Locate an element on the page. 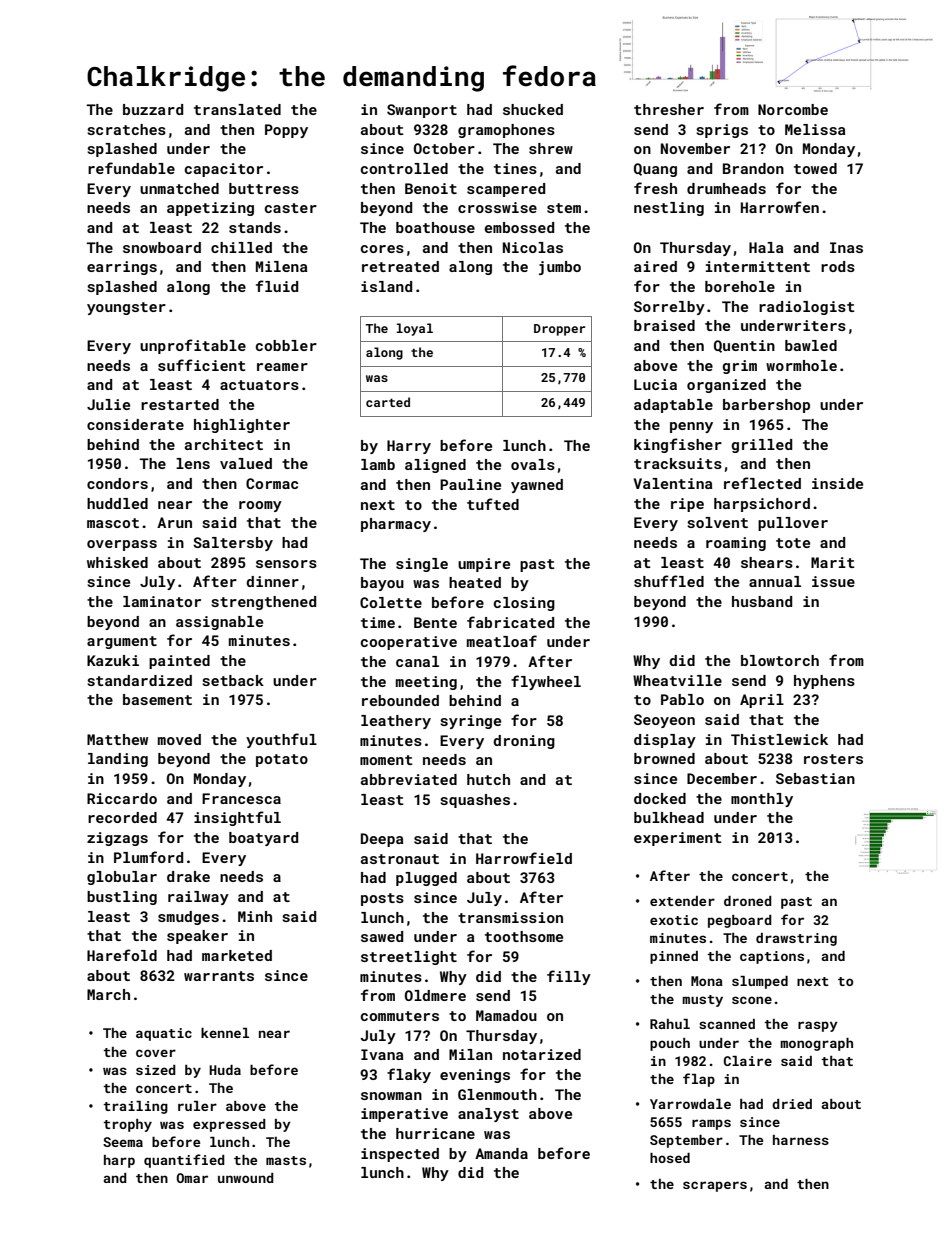  capacitor is located at coordinates (224, 170).
